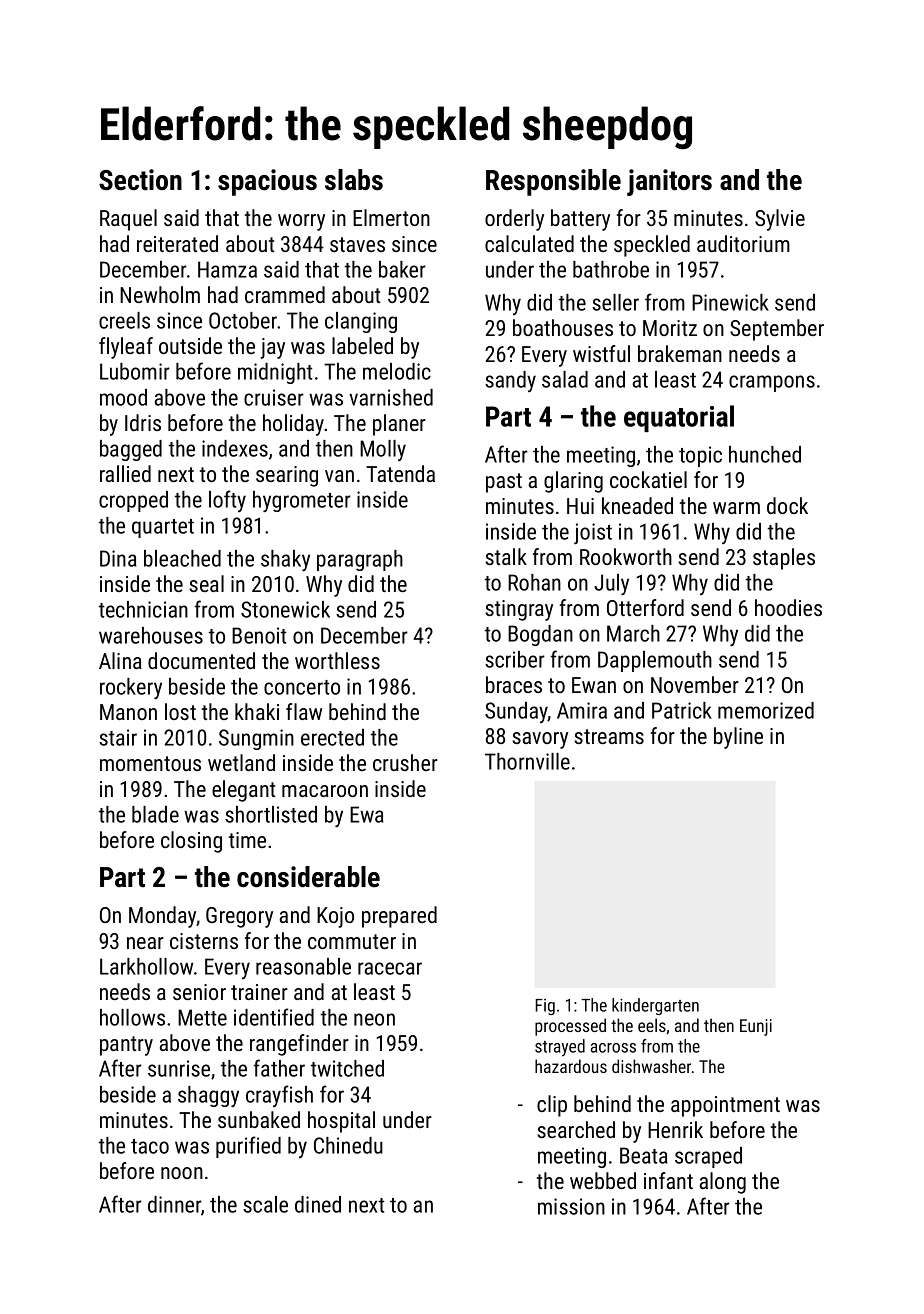 The height and width of the image is (1314, 924). I want to click on Sylvie, so click(780, 220).
